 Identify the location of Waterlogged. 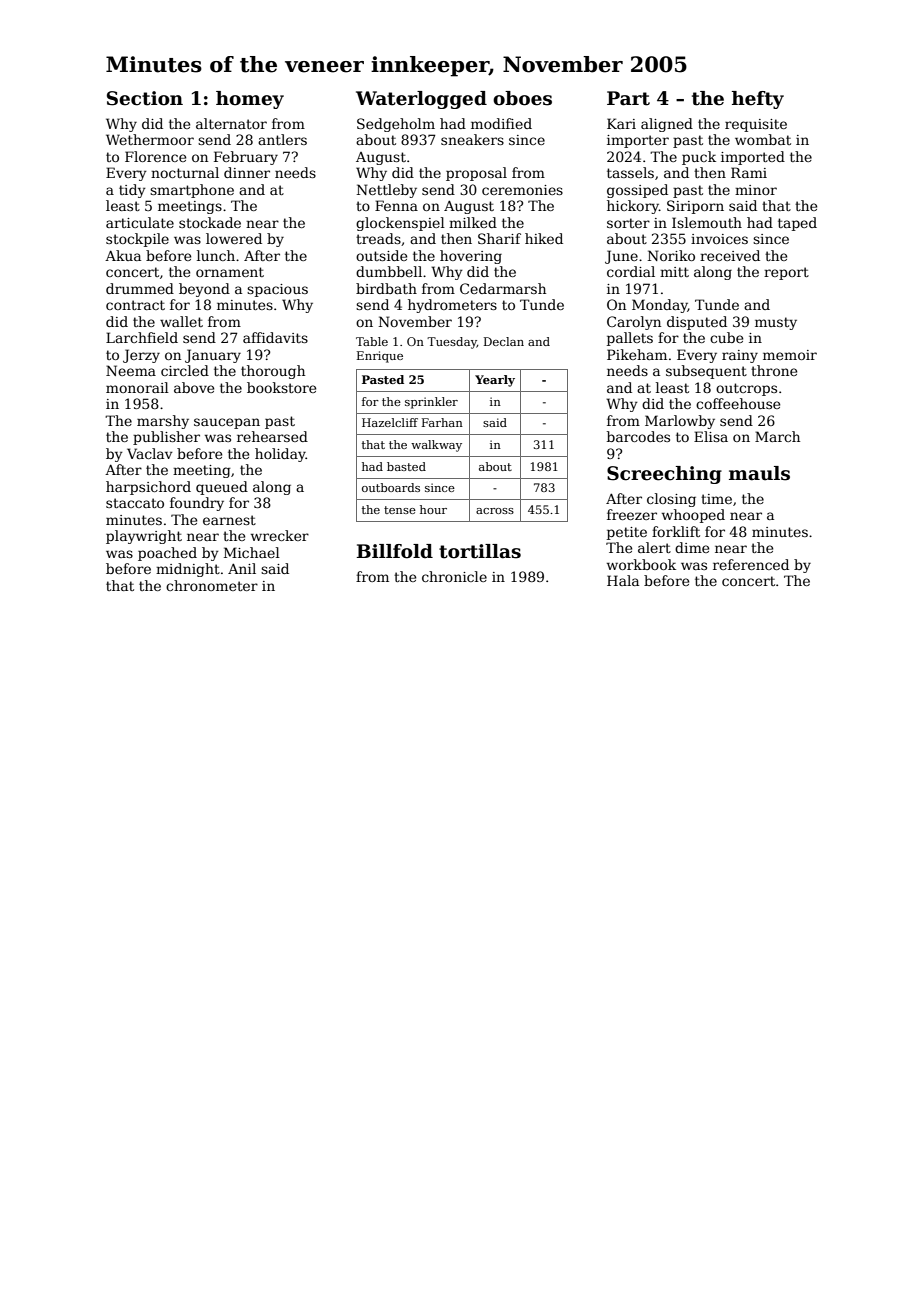
(421, 100).
